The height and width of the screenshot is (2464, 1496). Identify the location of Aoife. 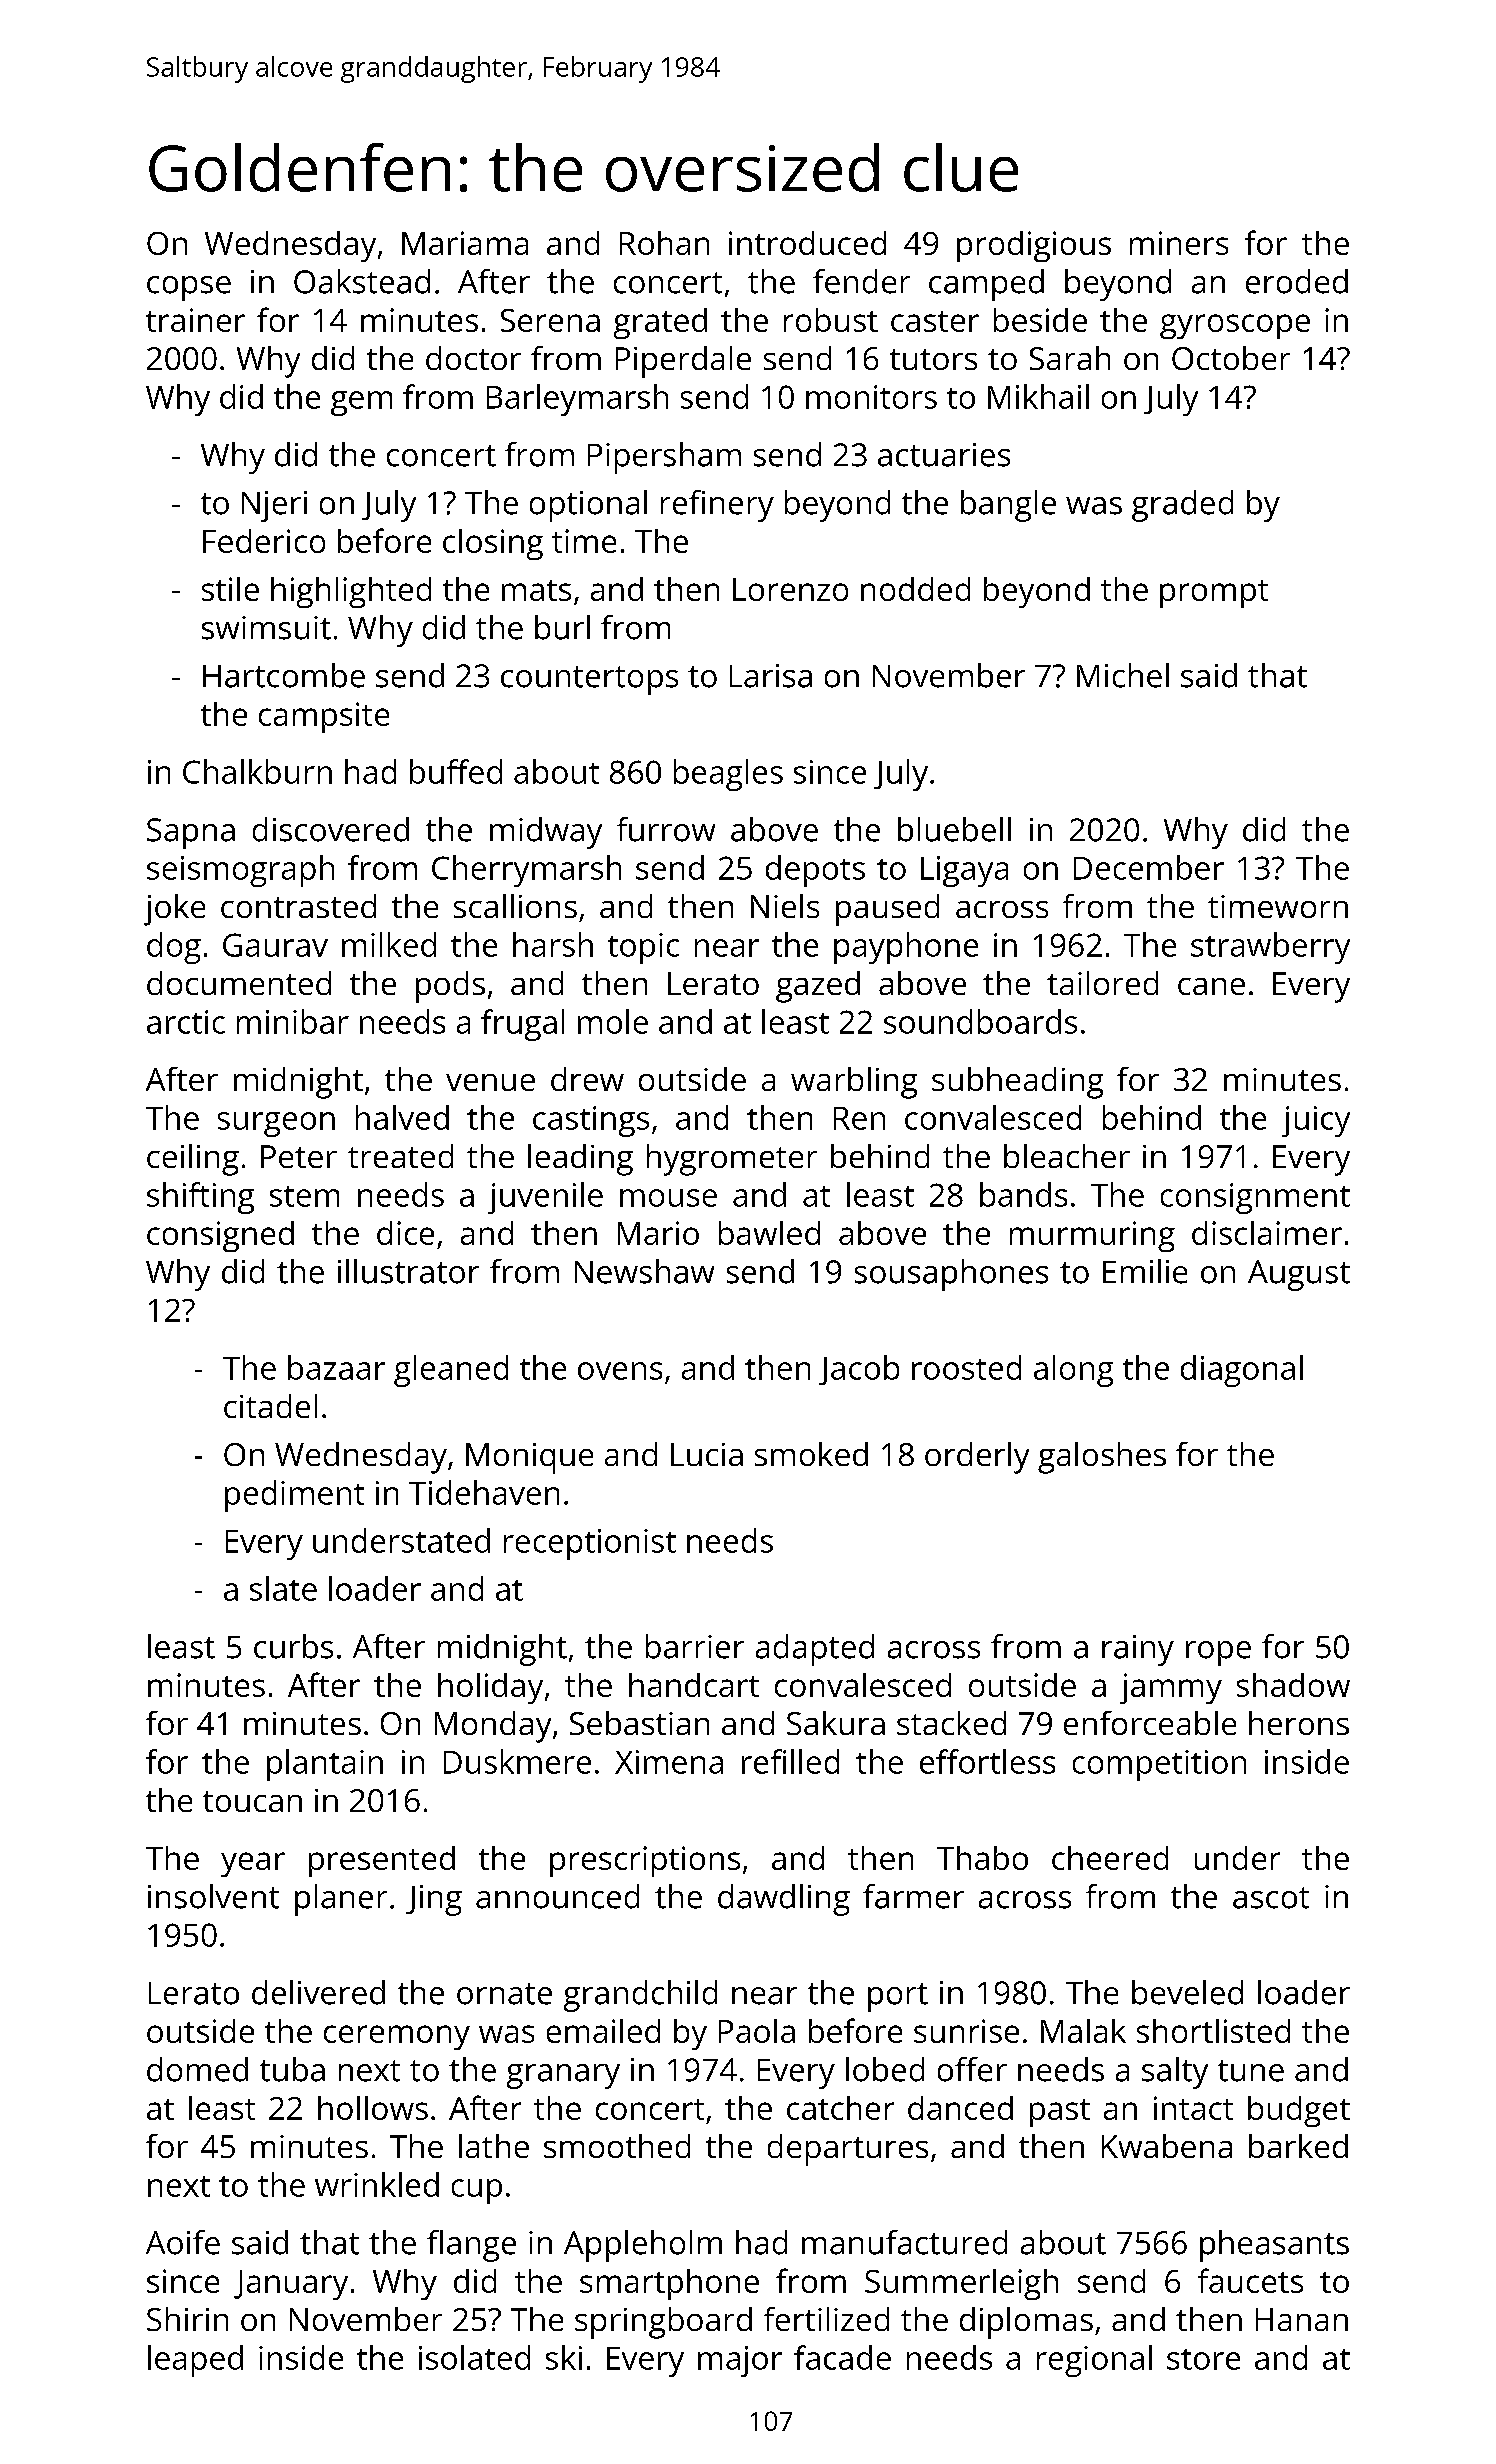
(183, 2242).
